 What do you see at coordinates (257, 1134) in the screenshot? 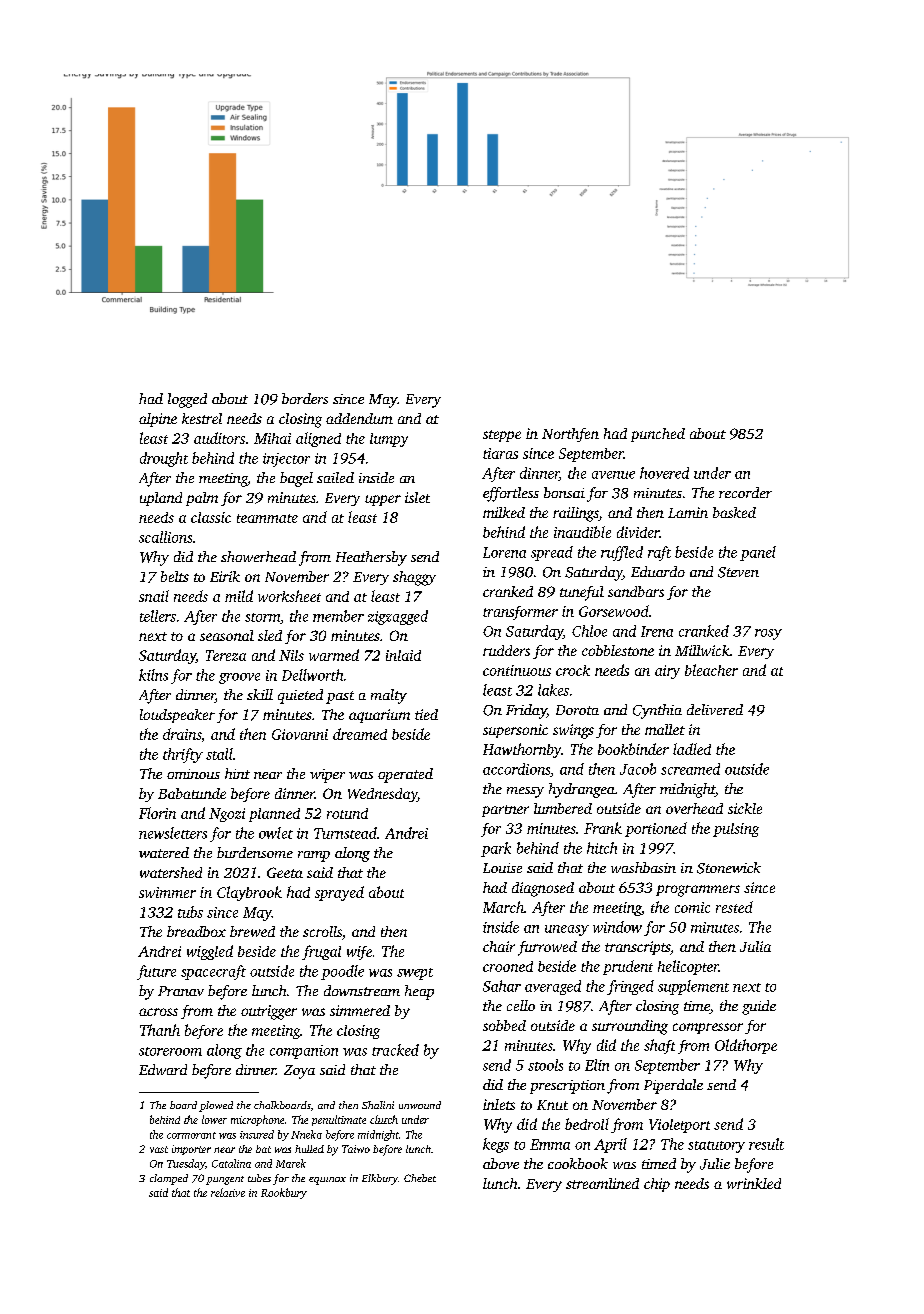
I see `insured` at bounding box center [257, 1134].
